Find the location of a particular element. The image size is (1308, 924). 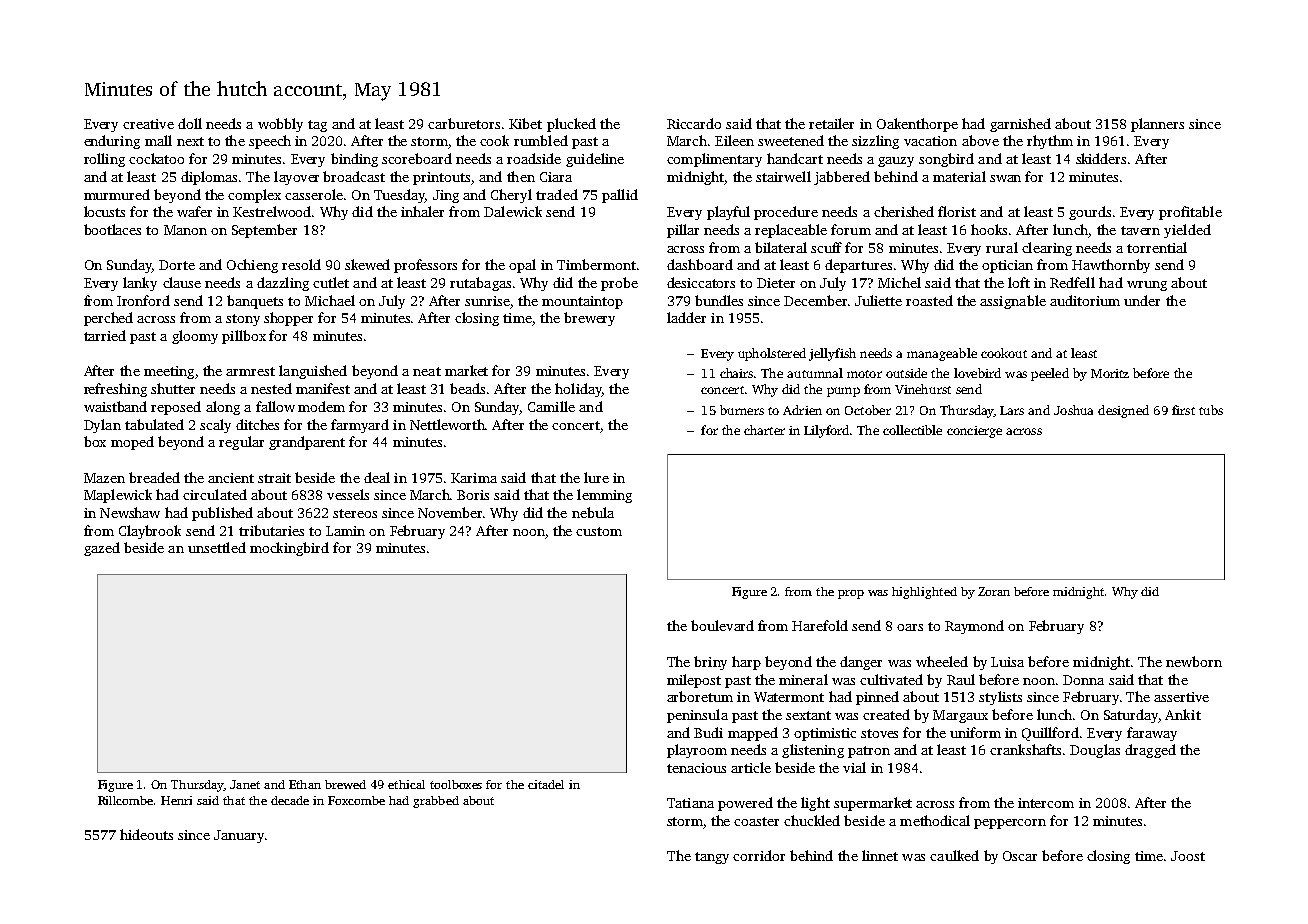

grandparent is located at coordinates (307, 443).
